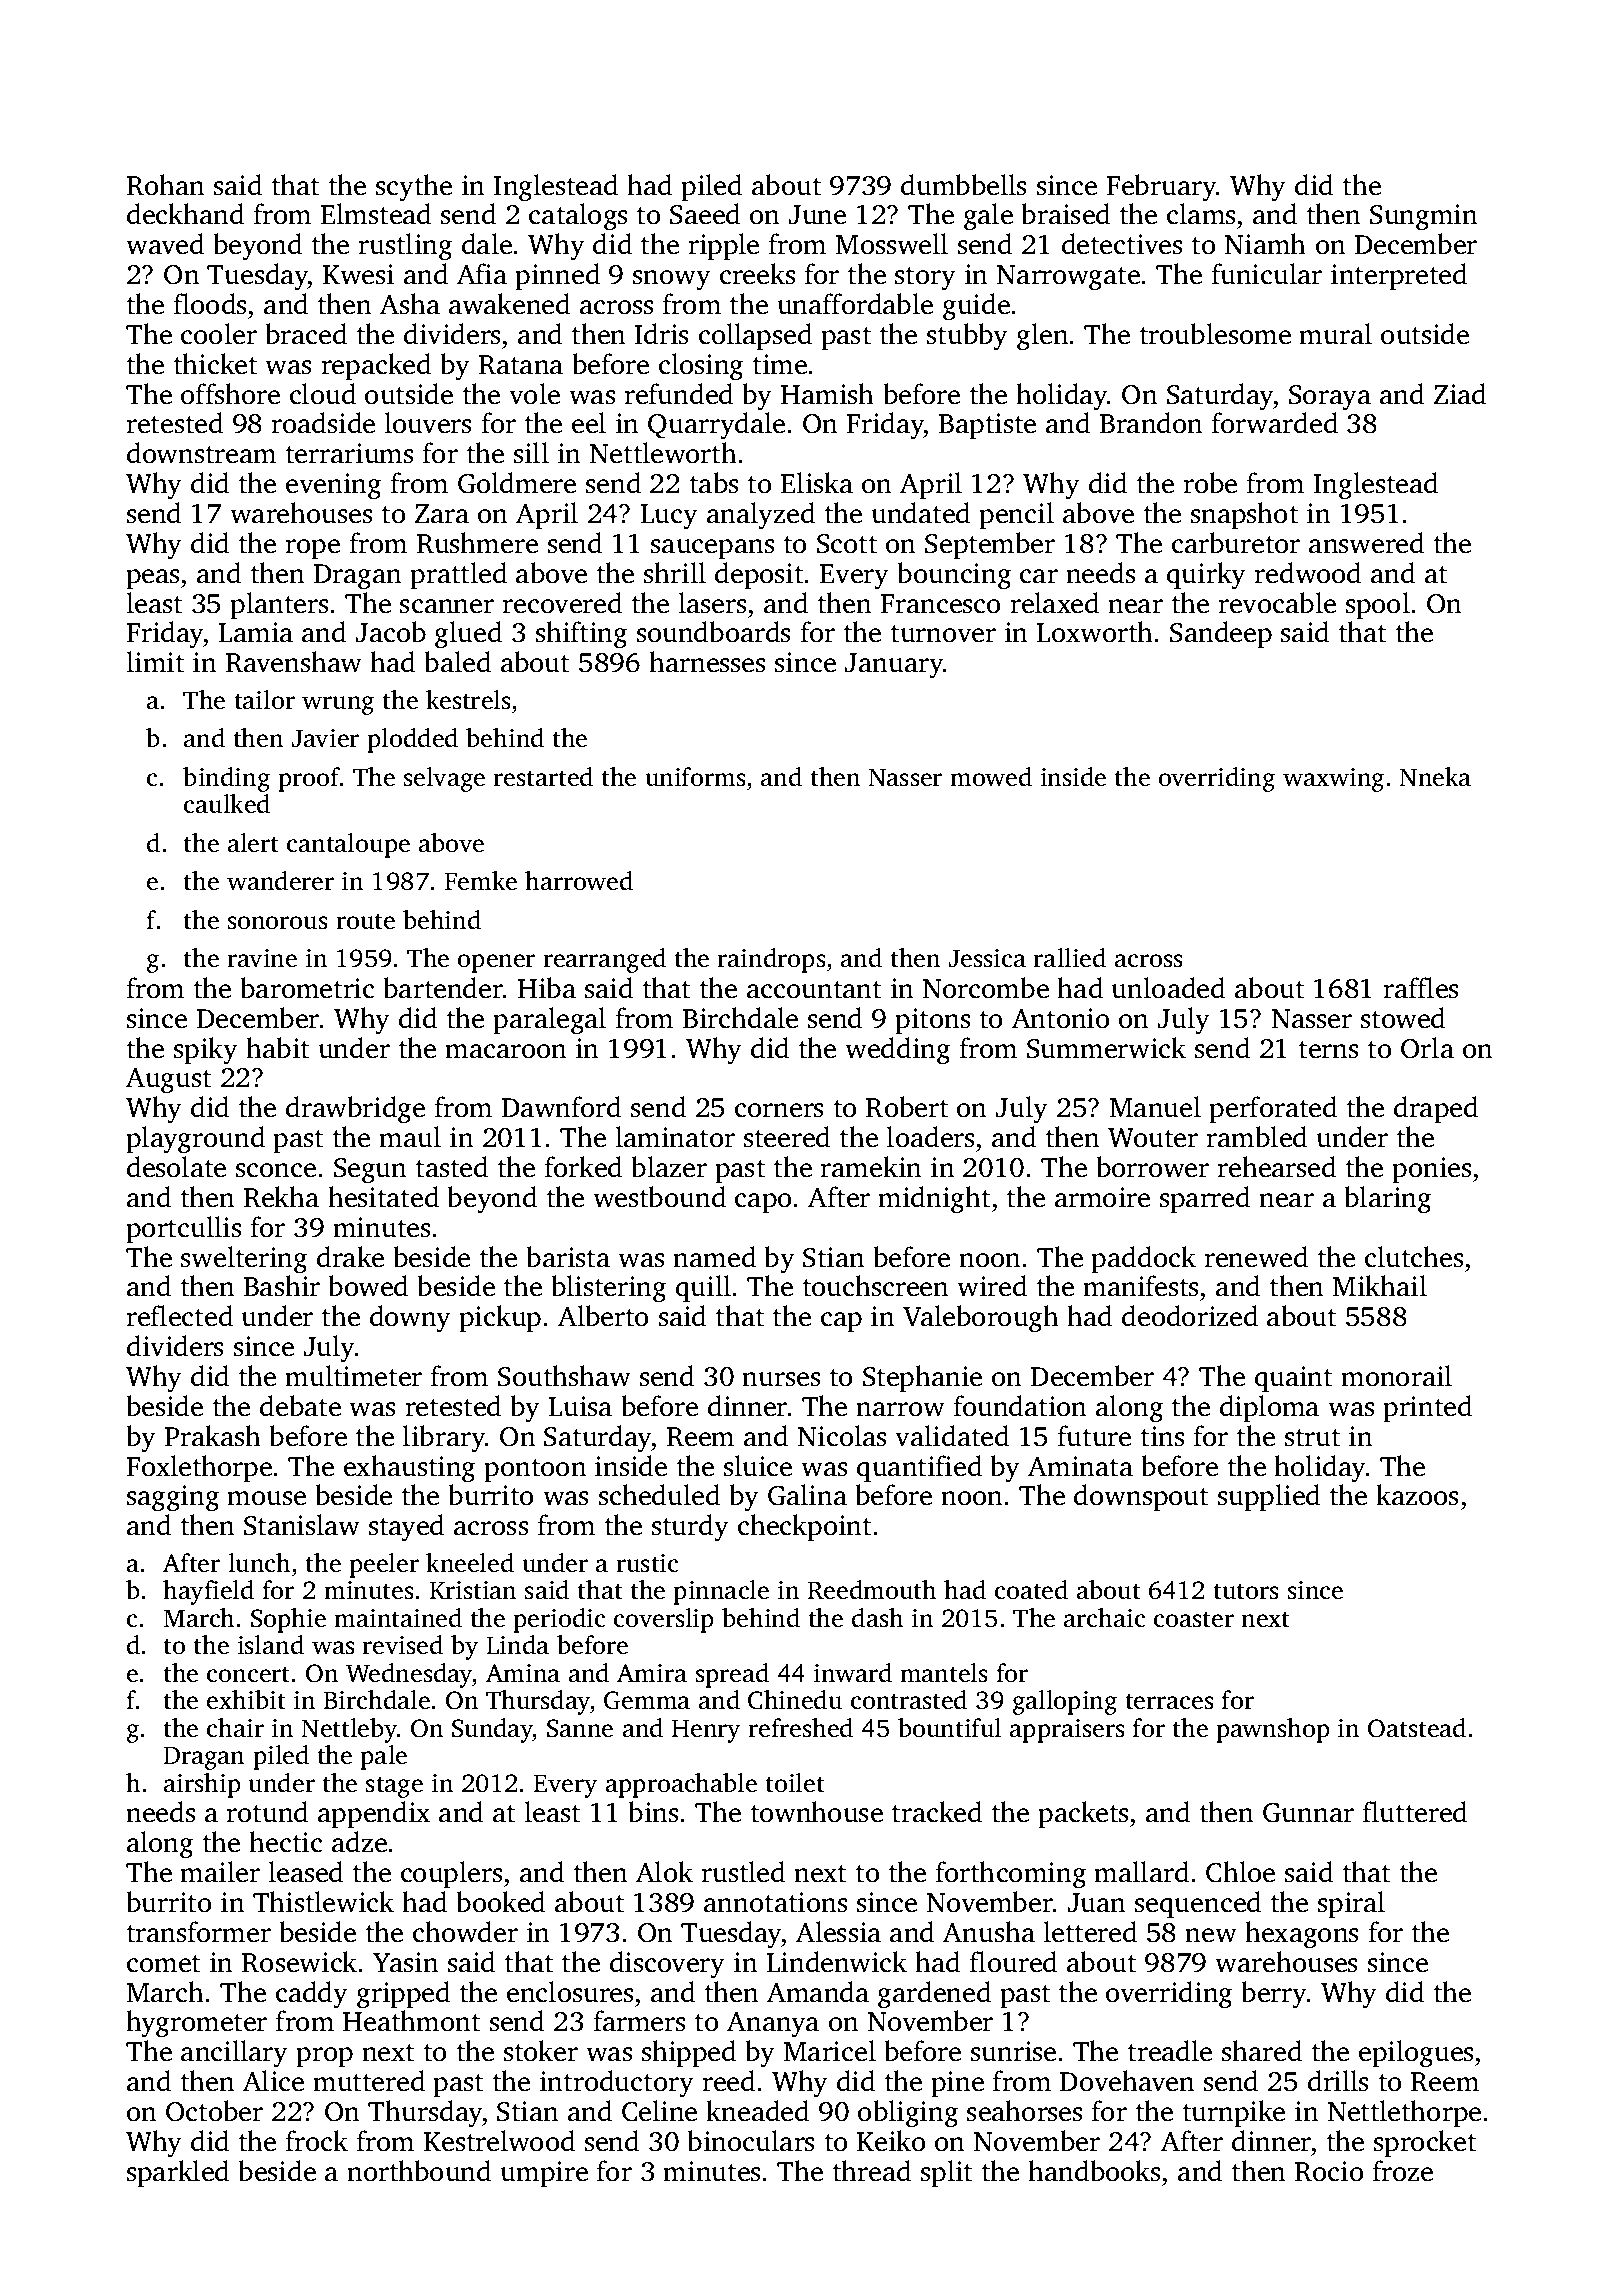  What do you see at coordinates (199, 1932) in the screenshot?
I see `transformer` at bounding box center [199, 1932].
